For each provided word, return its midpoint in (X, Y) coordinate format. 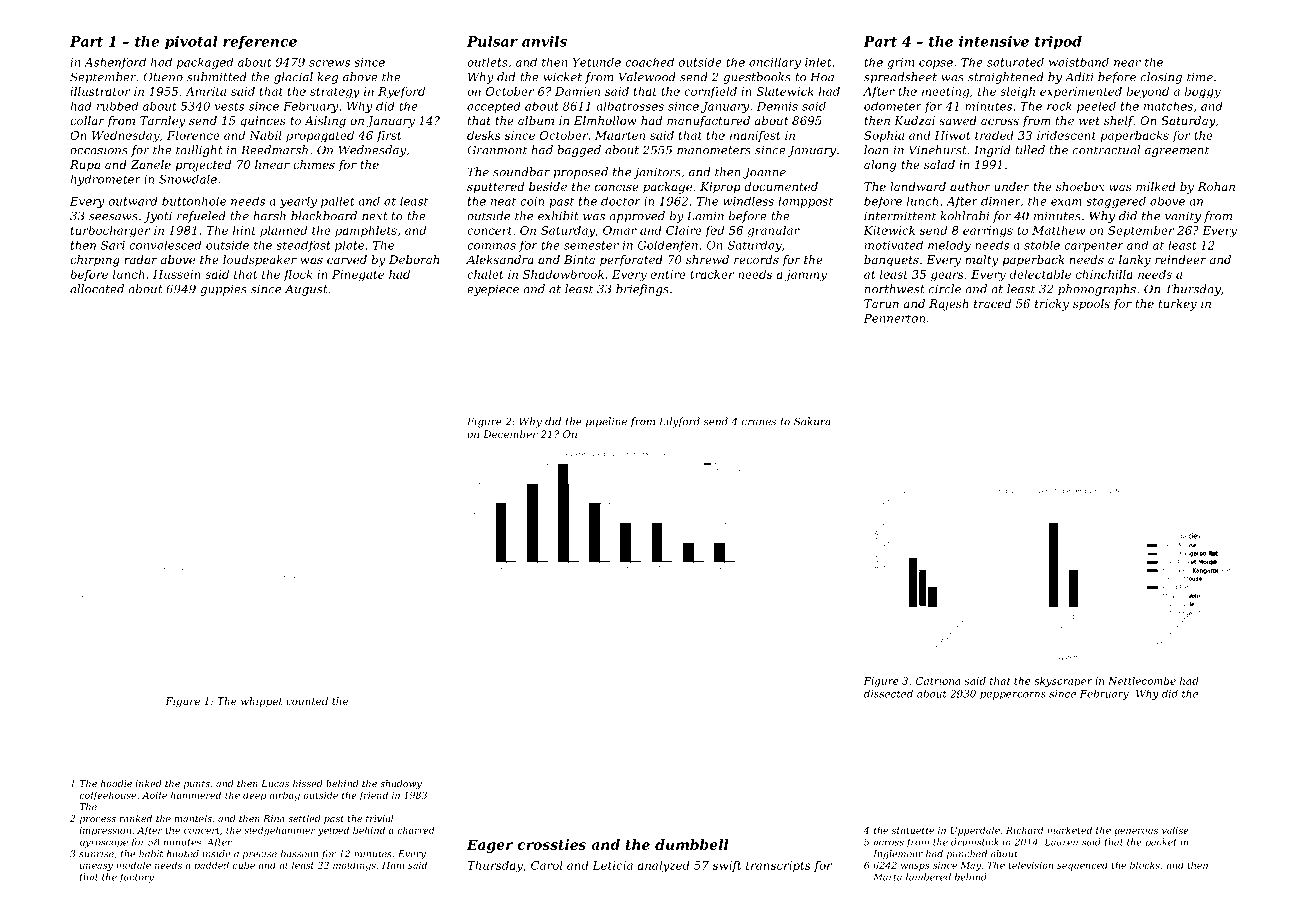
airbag (284, 796)
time (1200, 77)
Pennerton (894, 318)
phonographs (1097, 290)
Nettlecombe (1142, 681)
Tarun (881, 303)
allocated (97, 289)
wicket (562, 77)
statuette (913, 830)
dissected (888, 694)
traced (992, 303)
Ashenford (115, 63)
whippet (262, 702)
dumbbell (691, 844)
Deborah (414, 259)
